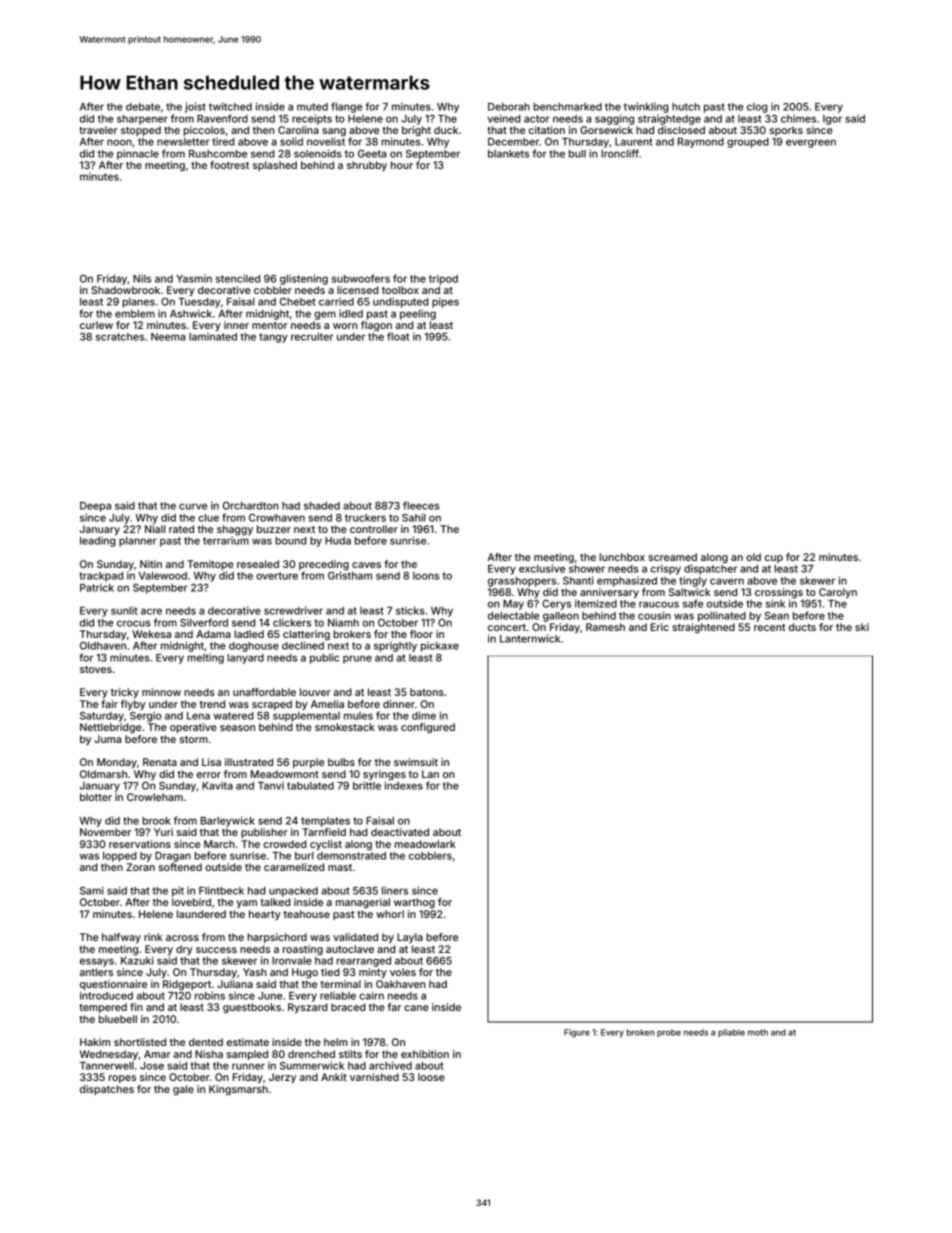  What do you see at coordinates (646, 107) in the image?
I see `twinkling` at bounding box center [646, 107].
